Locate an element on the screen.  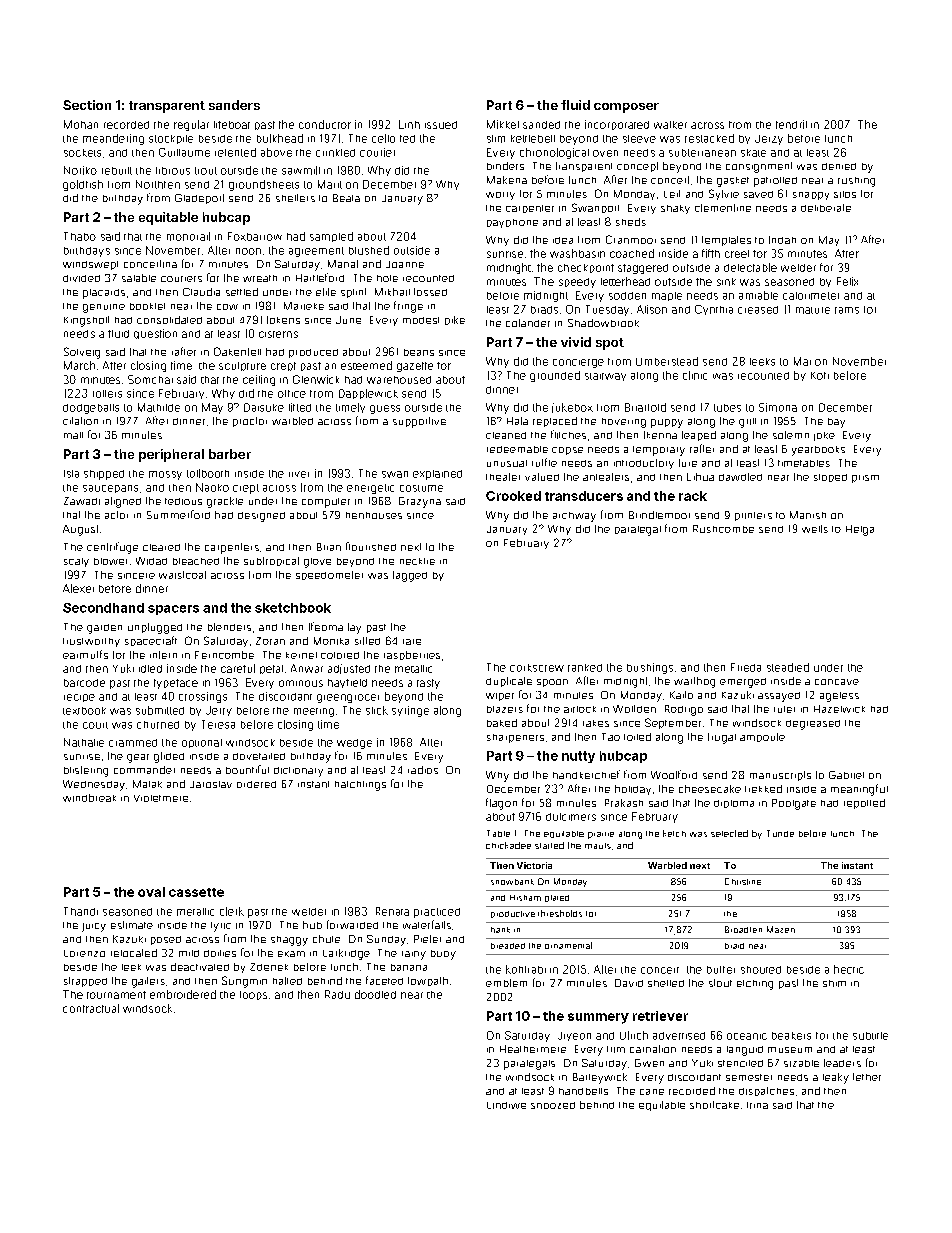
August is located at coordinates (80, 530).
